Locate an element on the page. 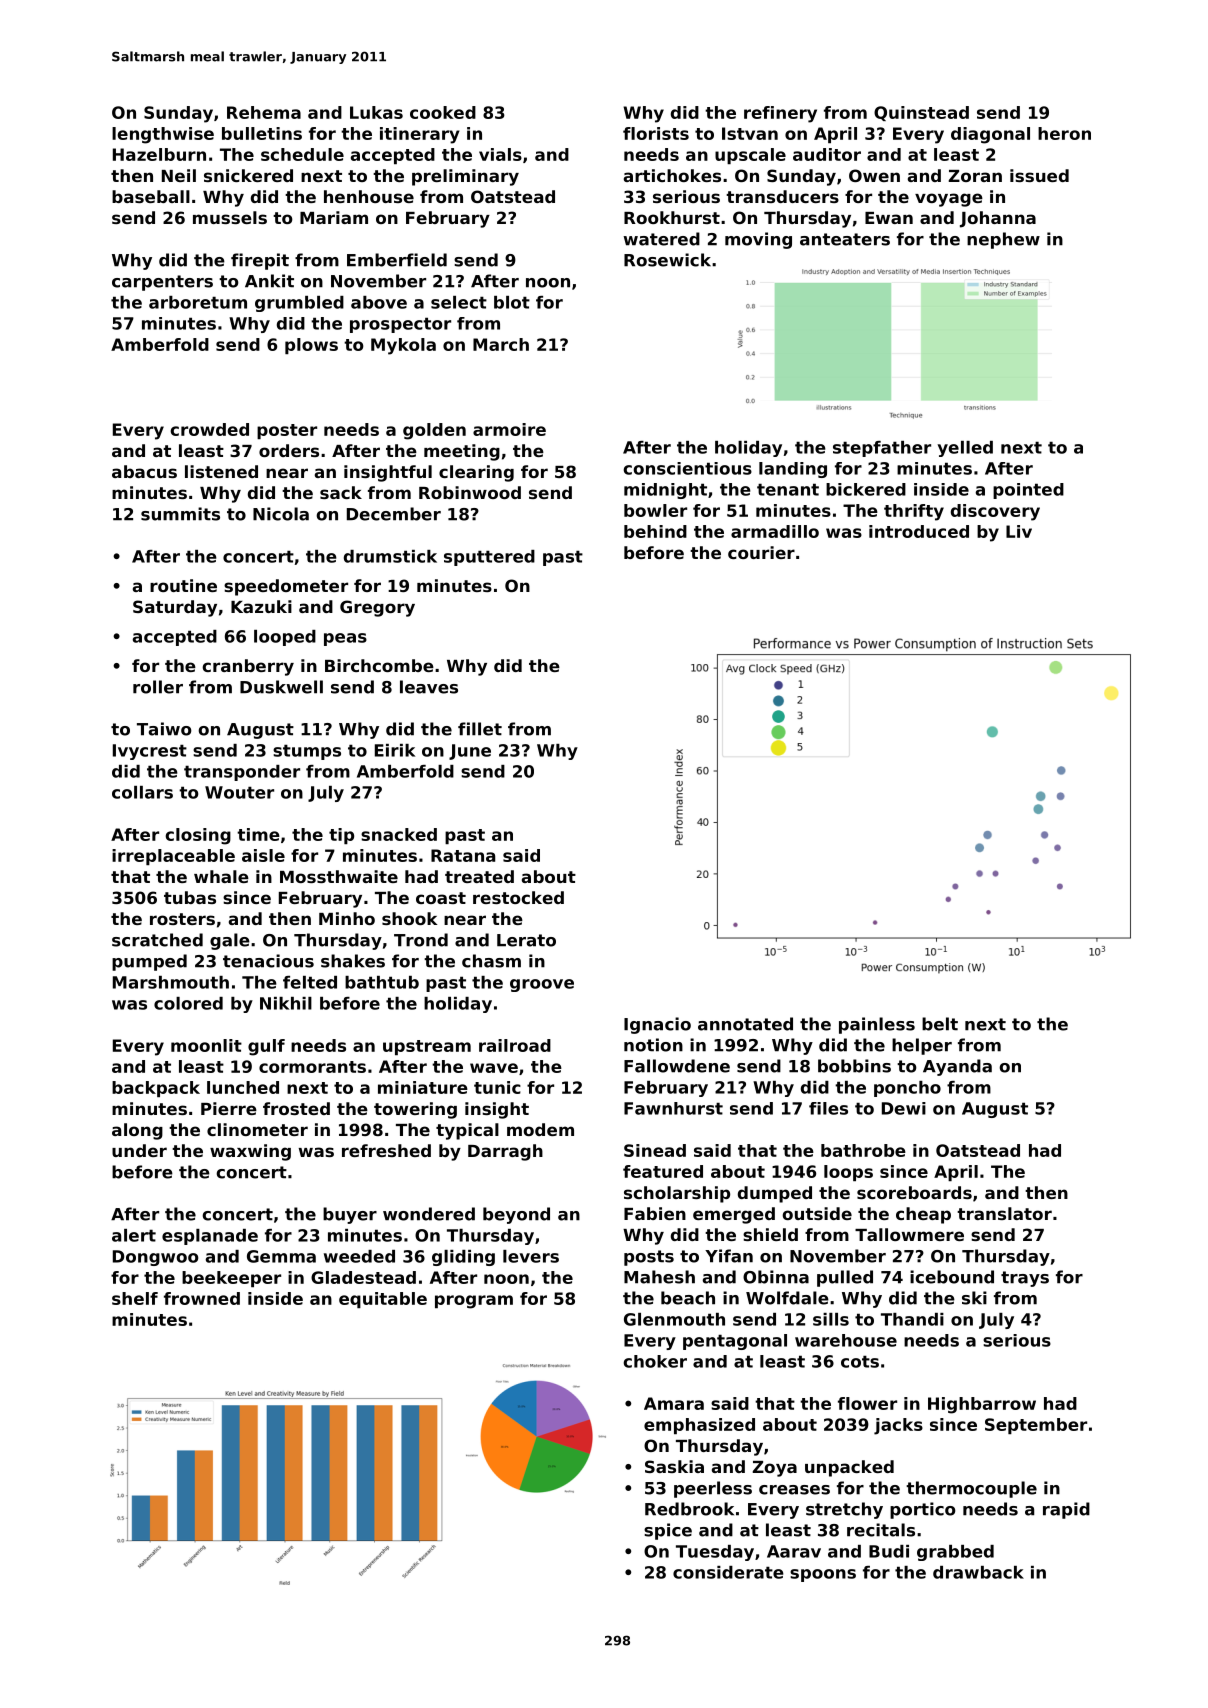  yelled is located at coordinates (965, 449).
